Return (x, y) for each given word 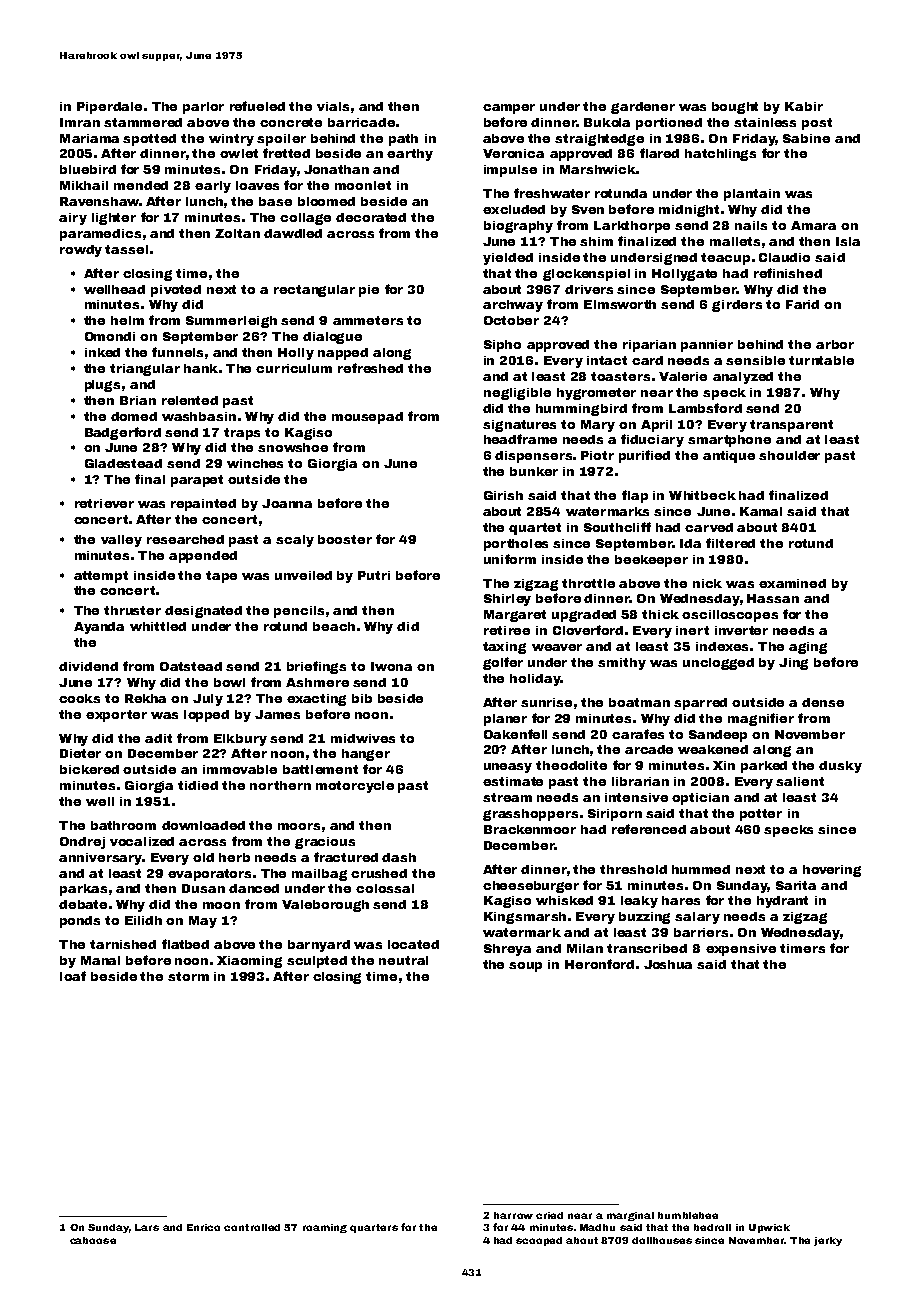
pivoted (176, 291)
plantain (752, 195)
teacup (725, 259)
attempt (101, 577)
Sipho (502, 346)
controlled (252, 1227)
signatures (519, 426)
